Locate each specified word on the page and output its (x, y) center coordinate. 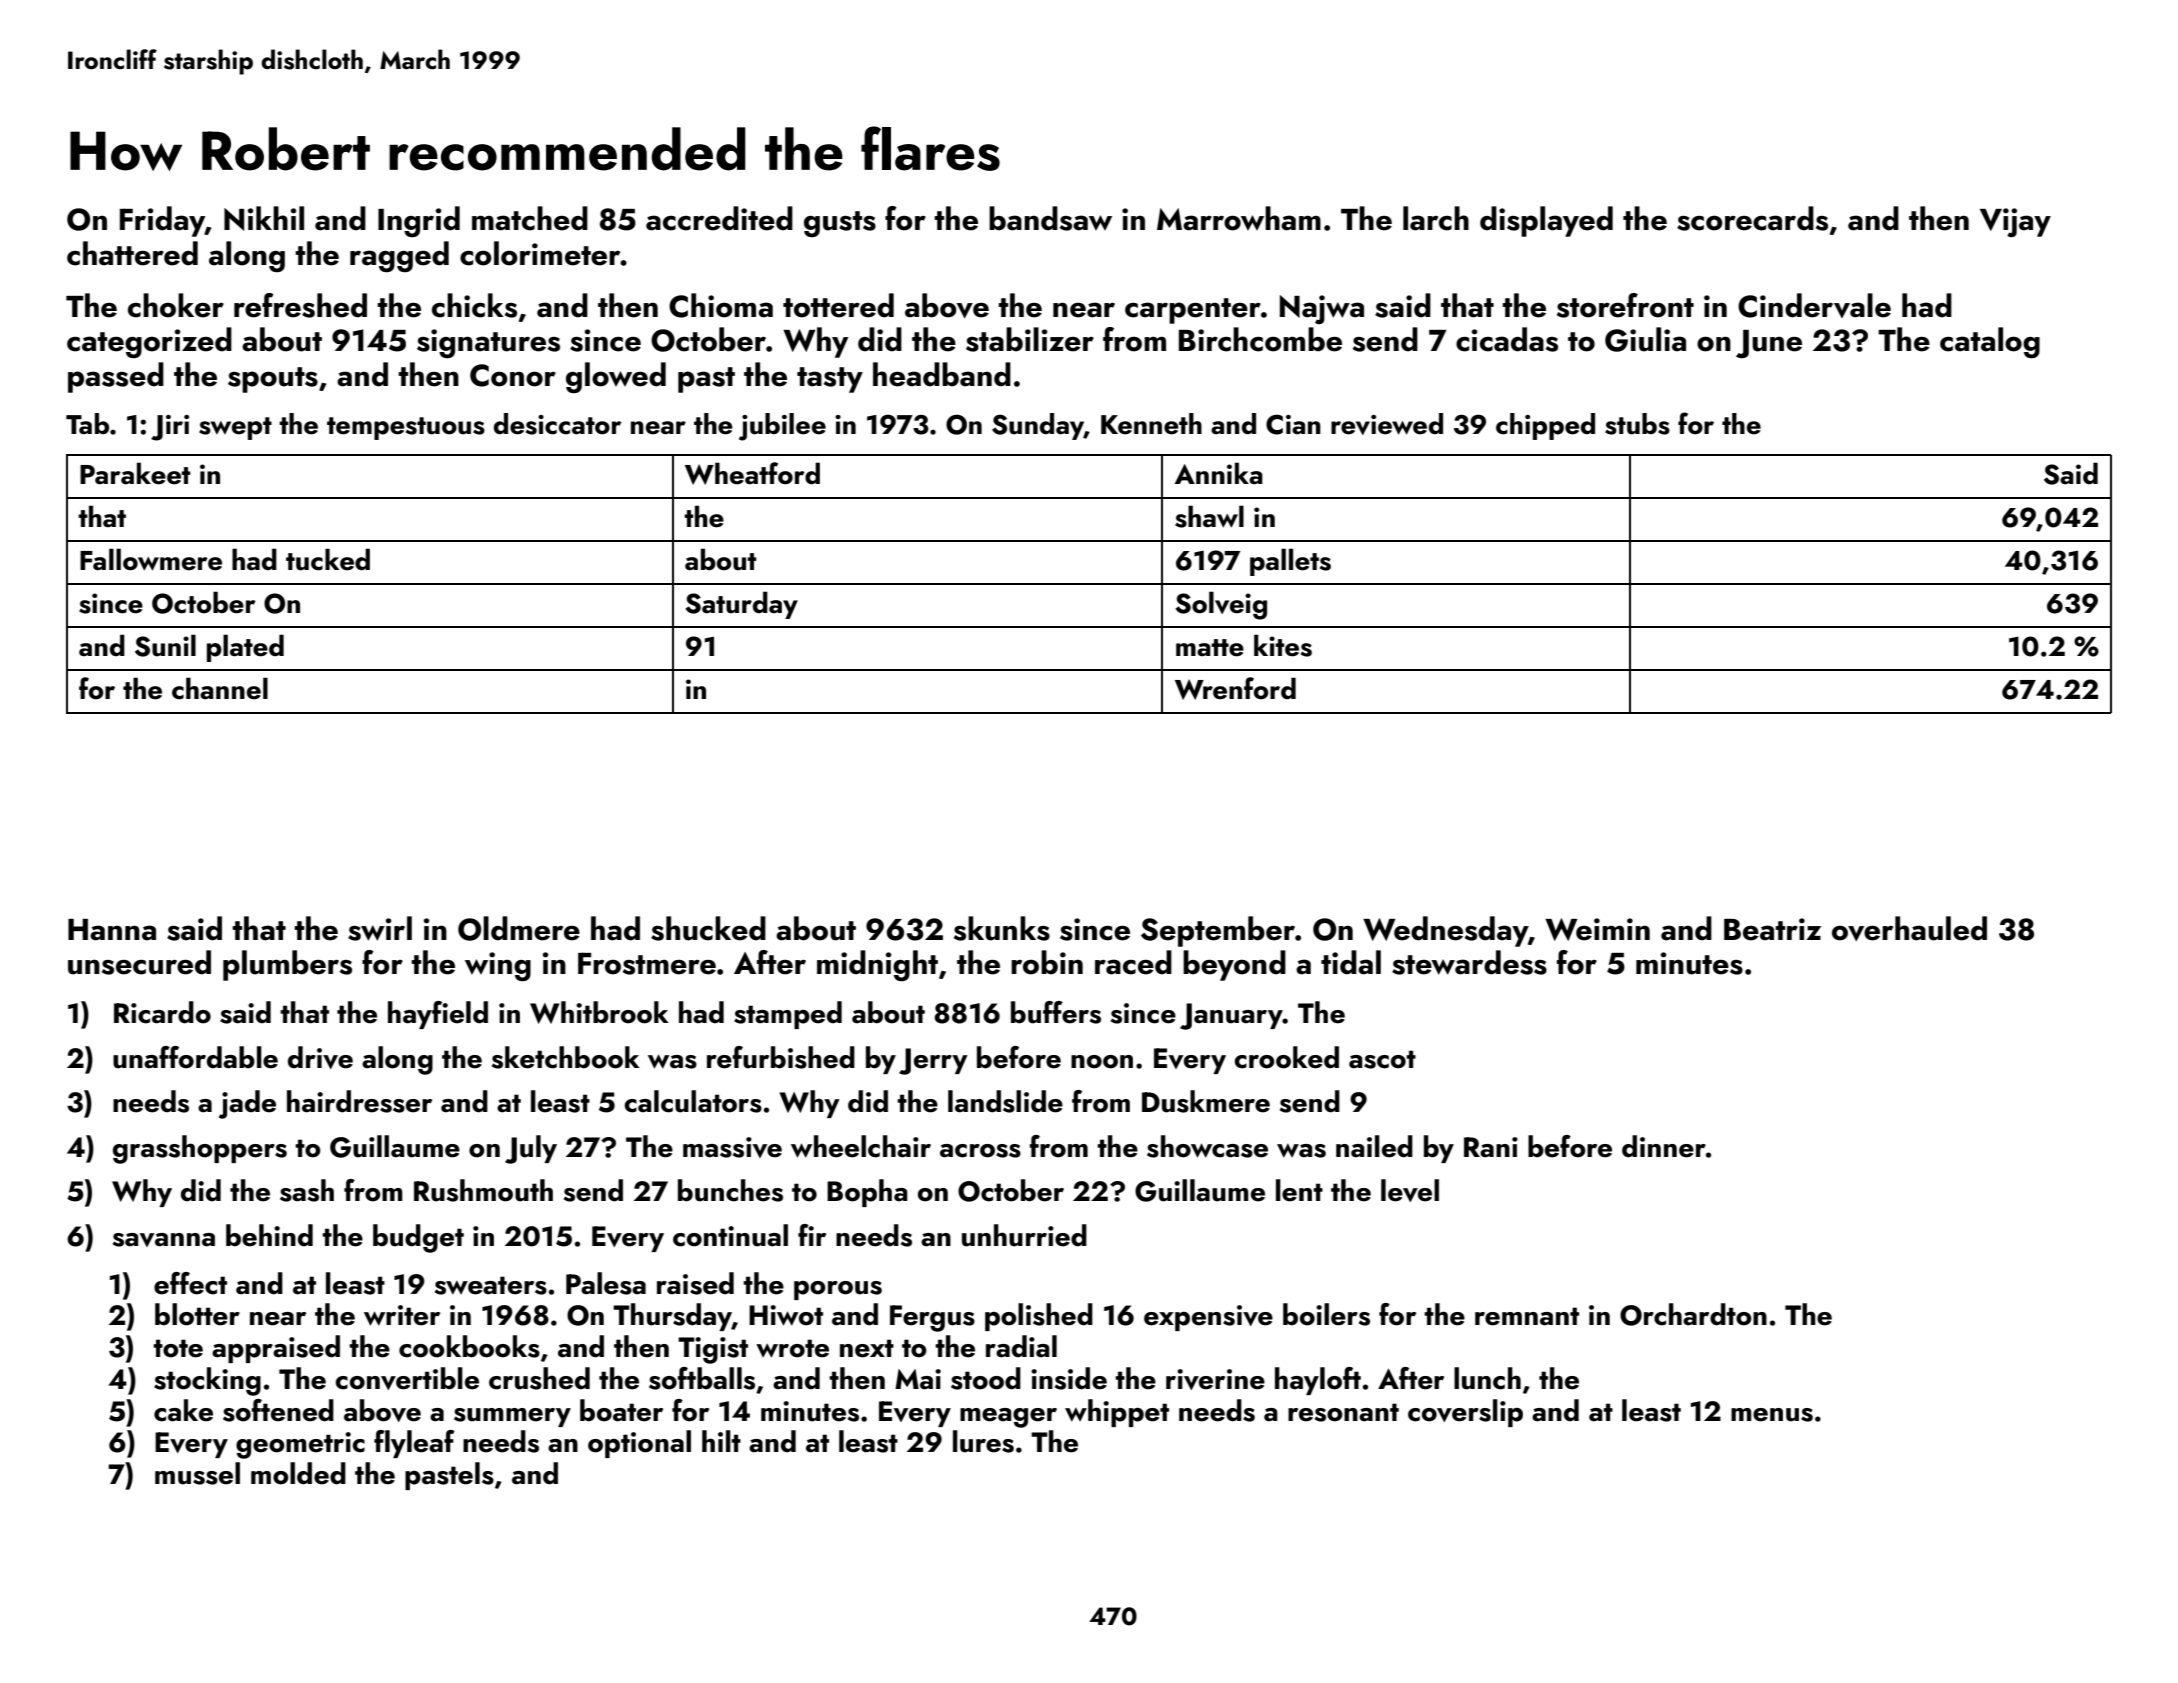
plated (245, 648)
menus (1772, 1415)
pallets (1290, 562)
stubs (1637, 424)
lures (983, 1441)
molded (298, 1473)
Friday (162, 221)
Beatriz (1772, 929)
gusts (840, 224)
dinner (1664, 1146)
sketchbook (566, 1057)
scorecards (1752, 218)
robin (1047, 962)
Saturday (741, 605)
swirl (380, 928)
